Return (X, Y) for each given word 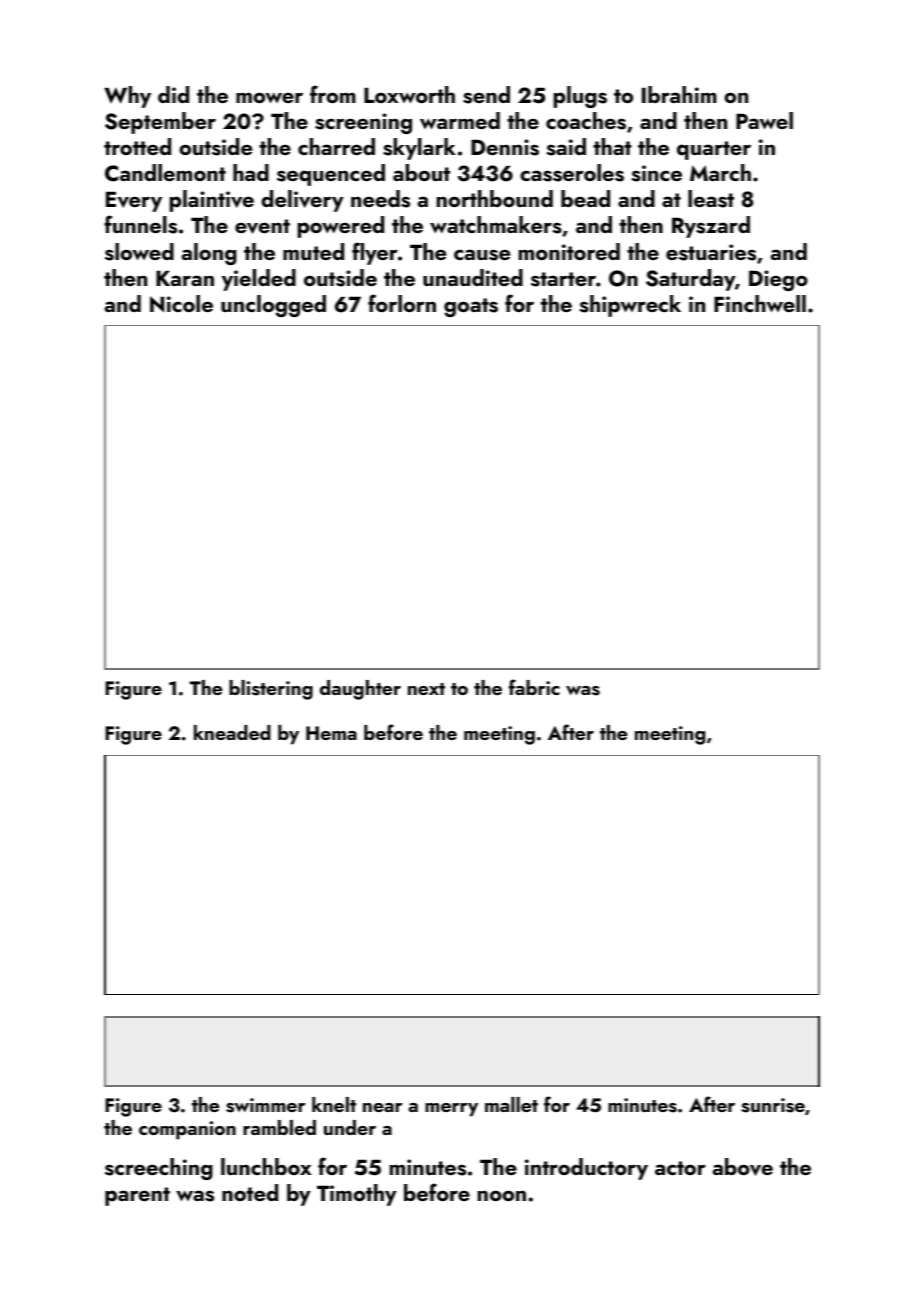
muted (313, 251)
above (743, 1167)
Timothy (357, 1195)
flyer (375, 253)
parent (137, 1196)
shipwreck (630, 306)
